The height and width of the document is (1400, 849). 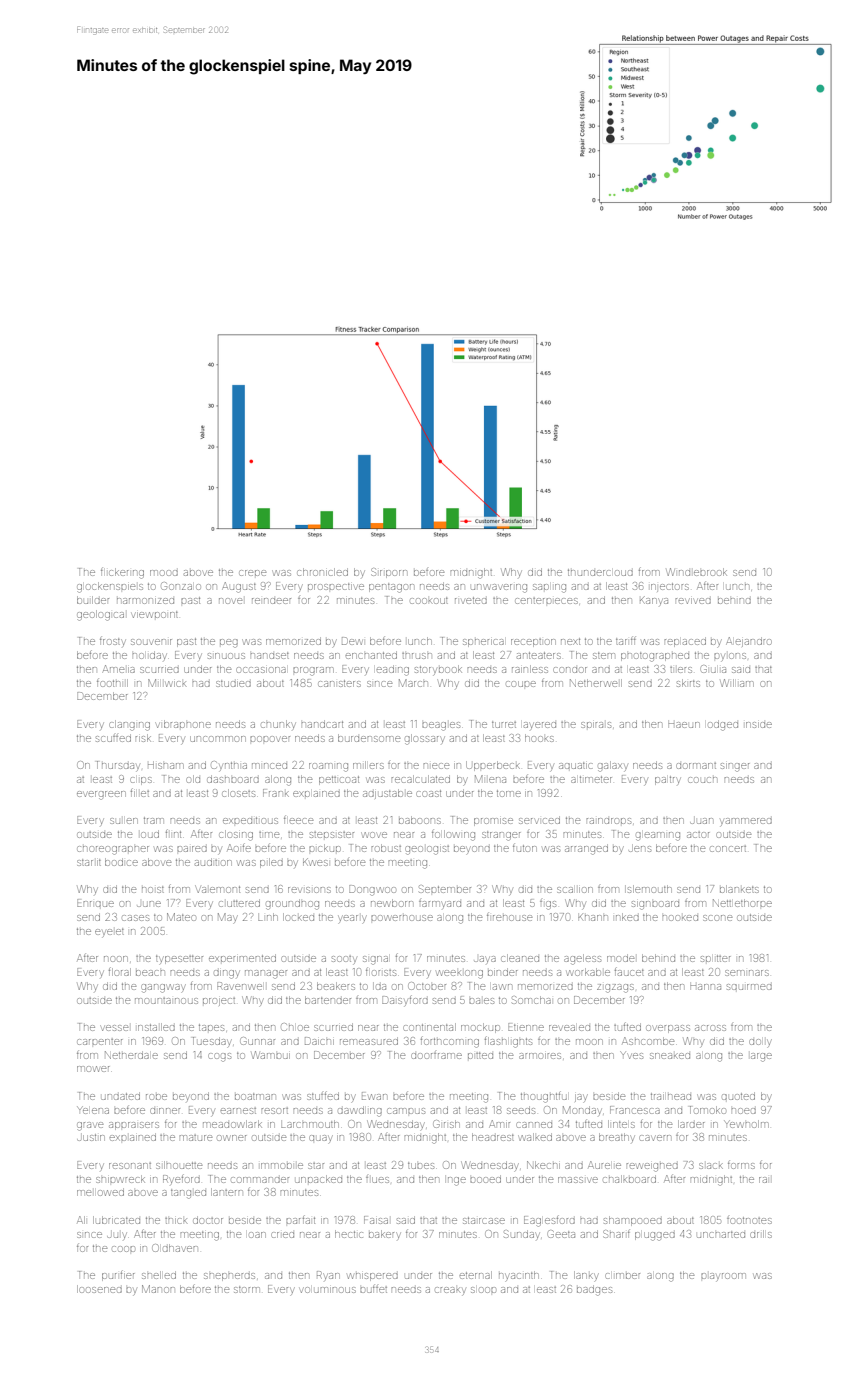 I want to click on tangled, so click(x=188, y=1194).
